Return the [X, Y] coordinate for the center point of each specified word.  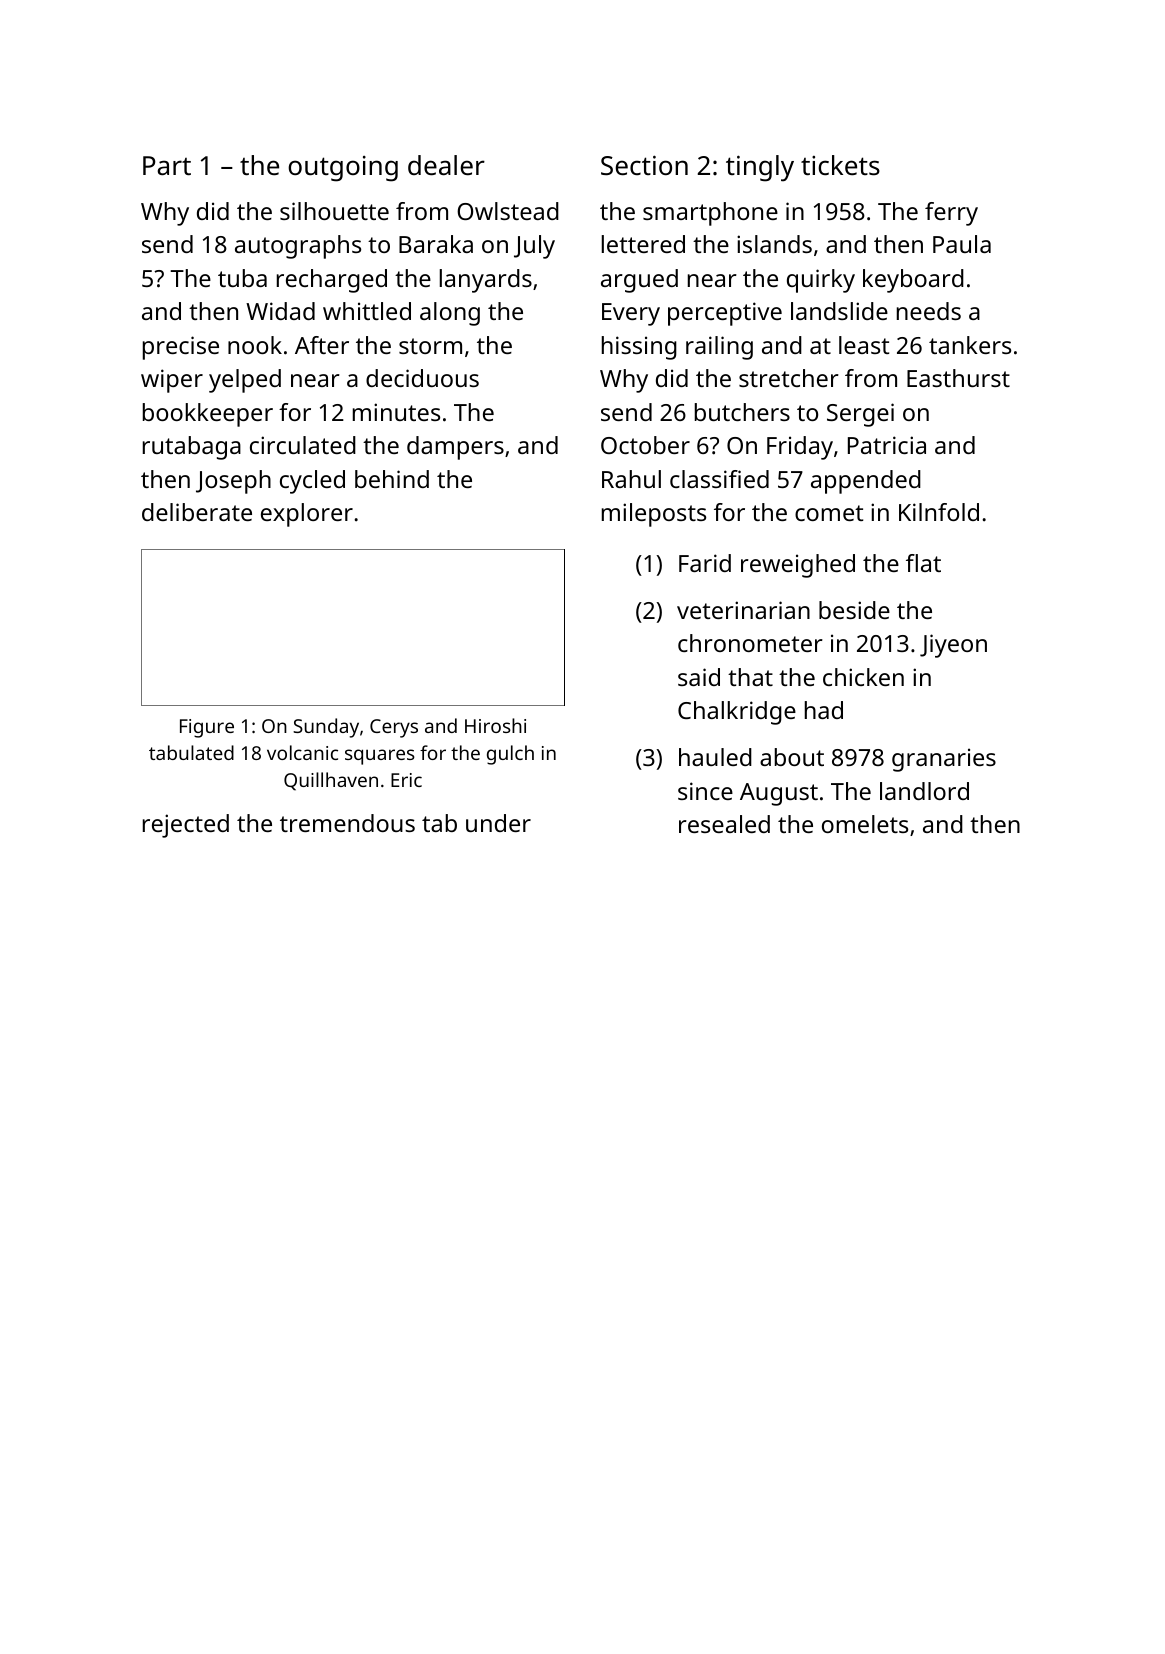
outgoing [343, 169]
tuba [242, 278]
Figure [207, 728]
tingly [760, 168]
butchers [742, 412]
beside [854, 610]
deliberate [197, 512]
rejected [186, 826]
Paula [962, 244]
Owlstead [508, 211]
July [534, 247]
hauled [715, 757]
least [864, 345]
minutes [396, 412]
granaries [944, 760]
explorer [307, 515]
